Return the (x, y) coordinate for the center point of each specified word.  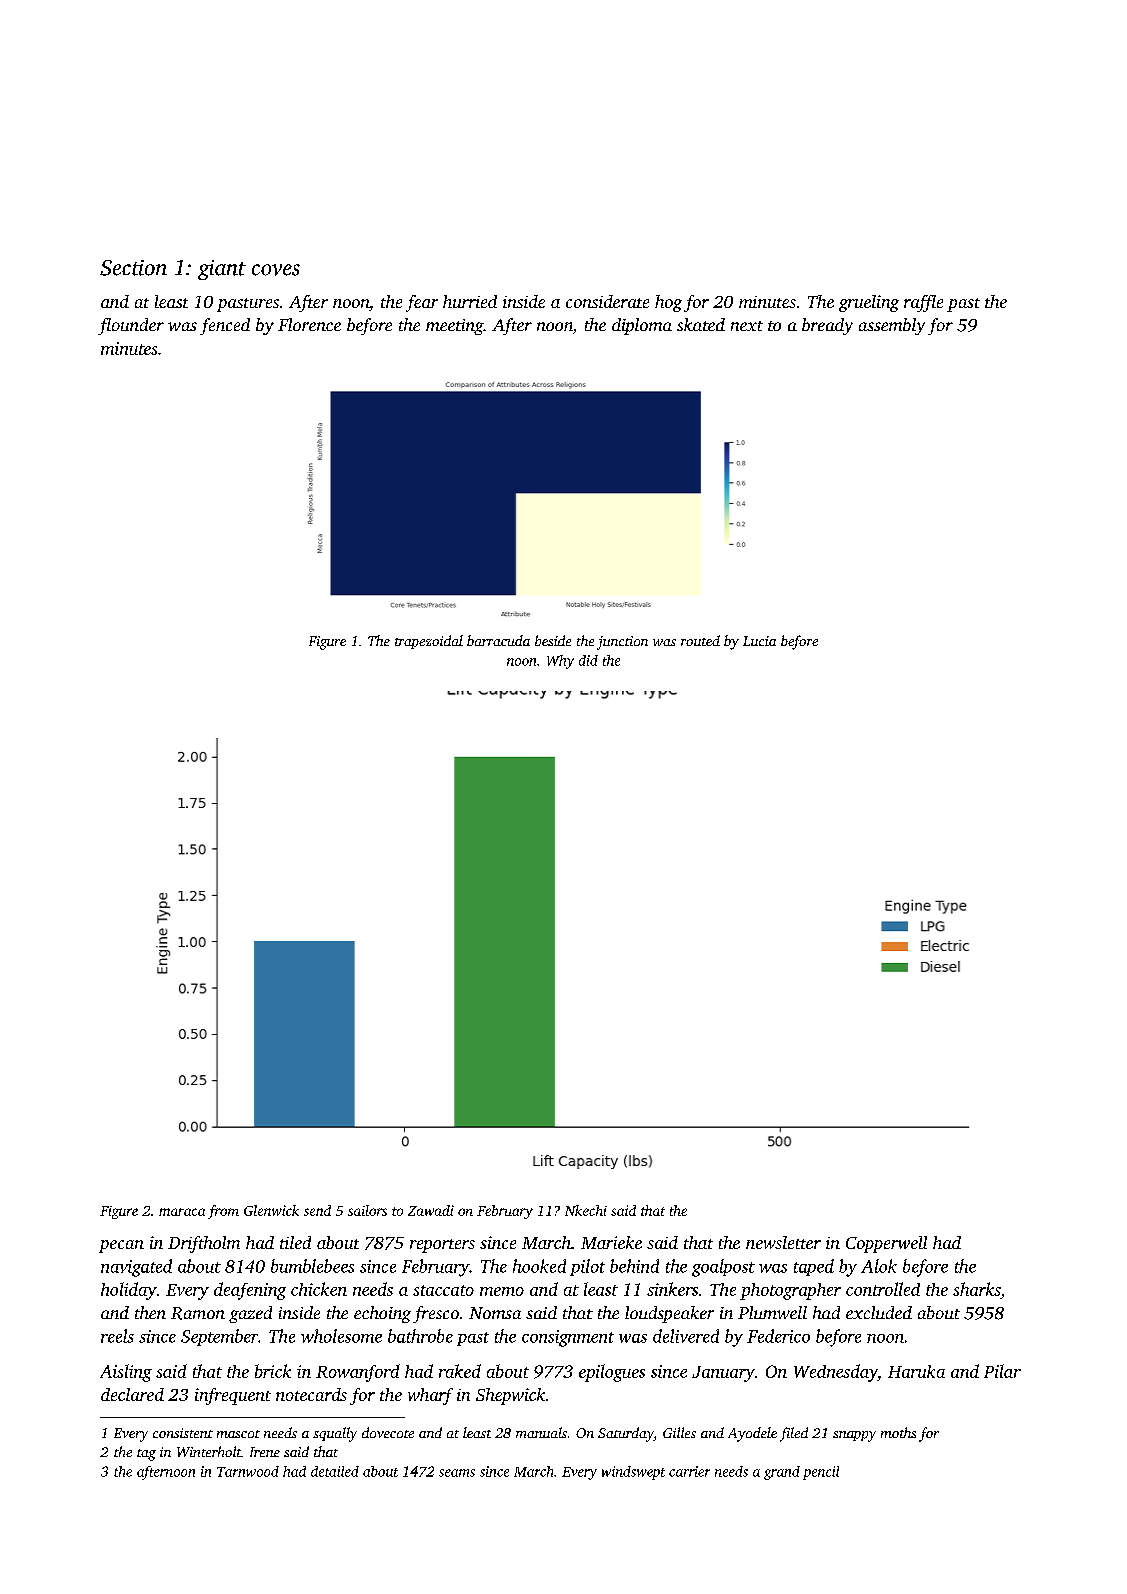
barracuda (498, 640)
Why (560, 662)
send (317, 1210)
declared (132, 1394)
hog (668, 303)
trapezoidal (429, 642)
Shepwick (510, 1396)
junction (622, 643)
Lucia (759, 641)
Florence (309, 324)
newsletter (783, 1242)
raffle (923, 303)
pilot (587, 1267)
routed (700, 640)
